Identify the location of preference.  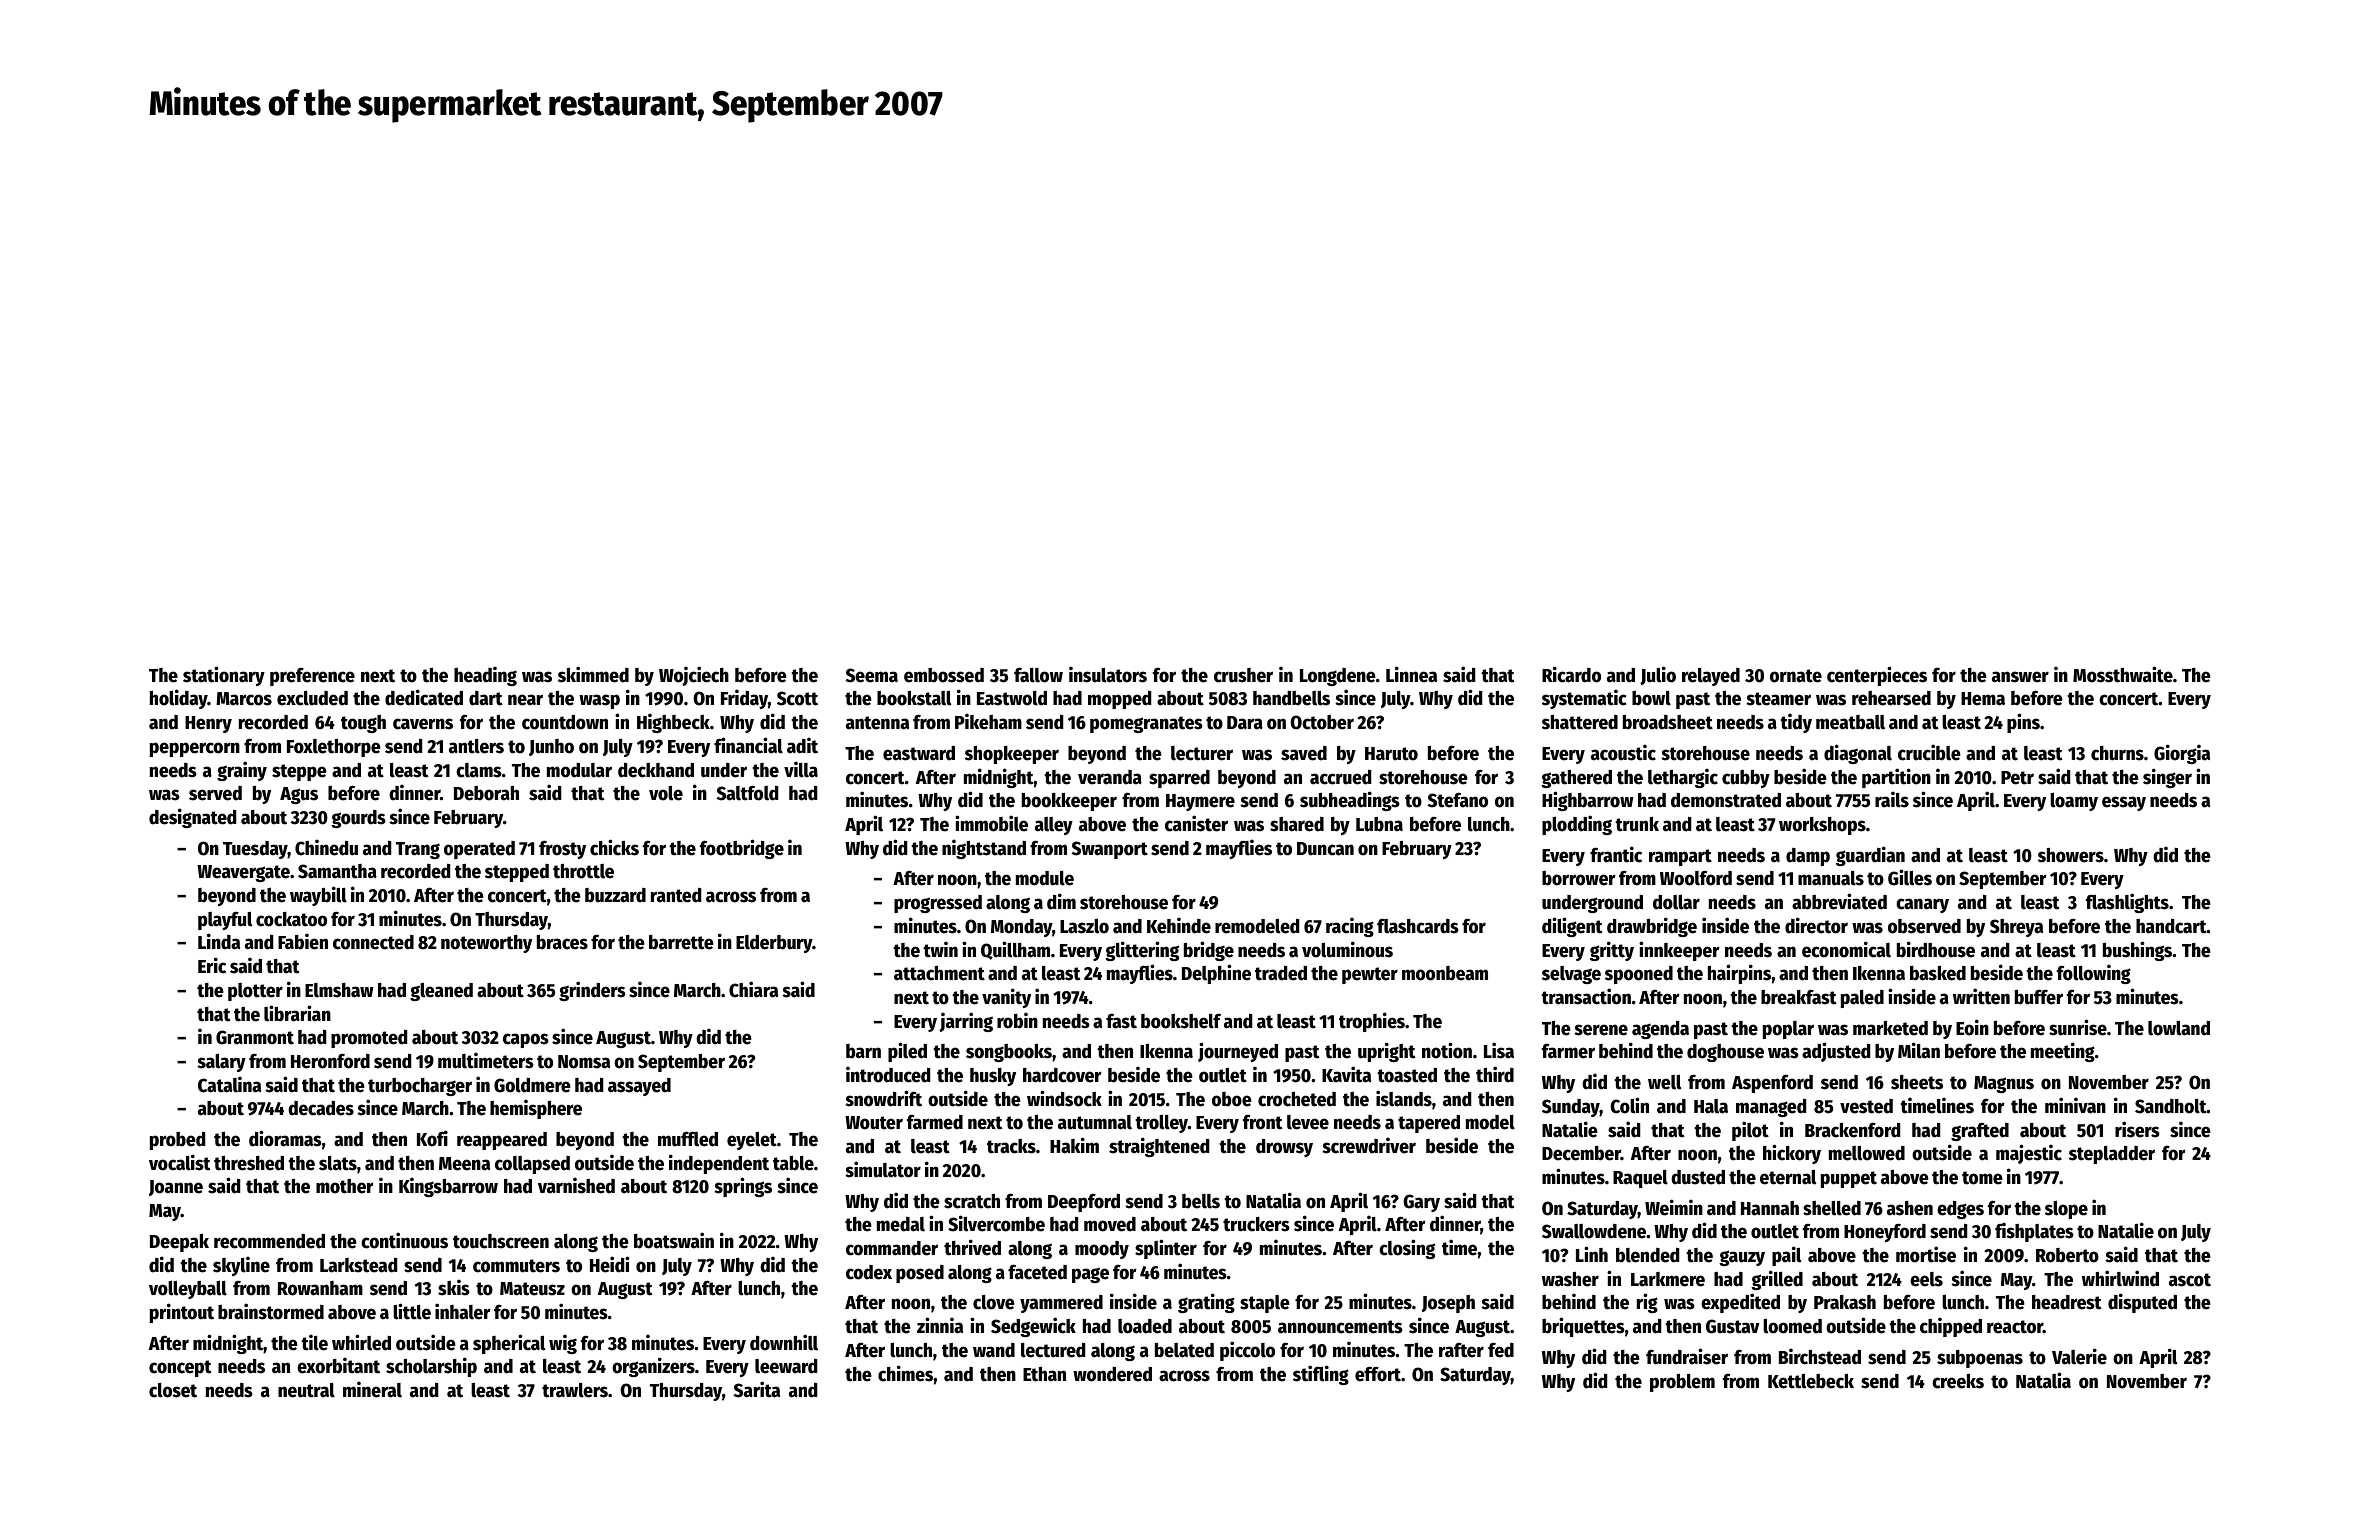
(312, 677).
